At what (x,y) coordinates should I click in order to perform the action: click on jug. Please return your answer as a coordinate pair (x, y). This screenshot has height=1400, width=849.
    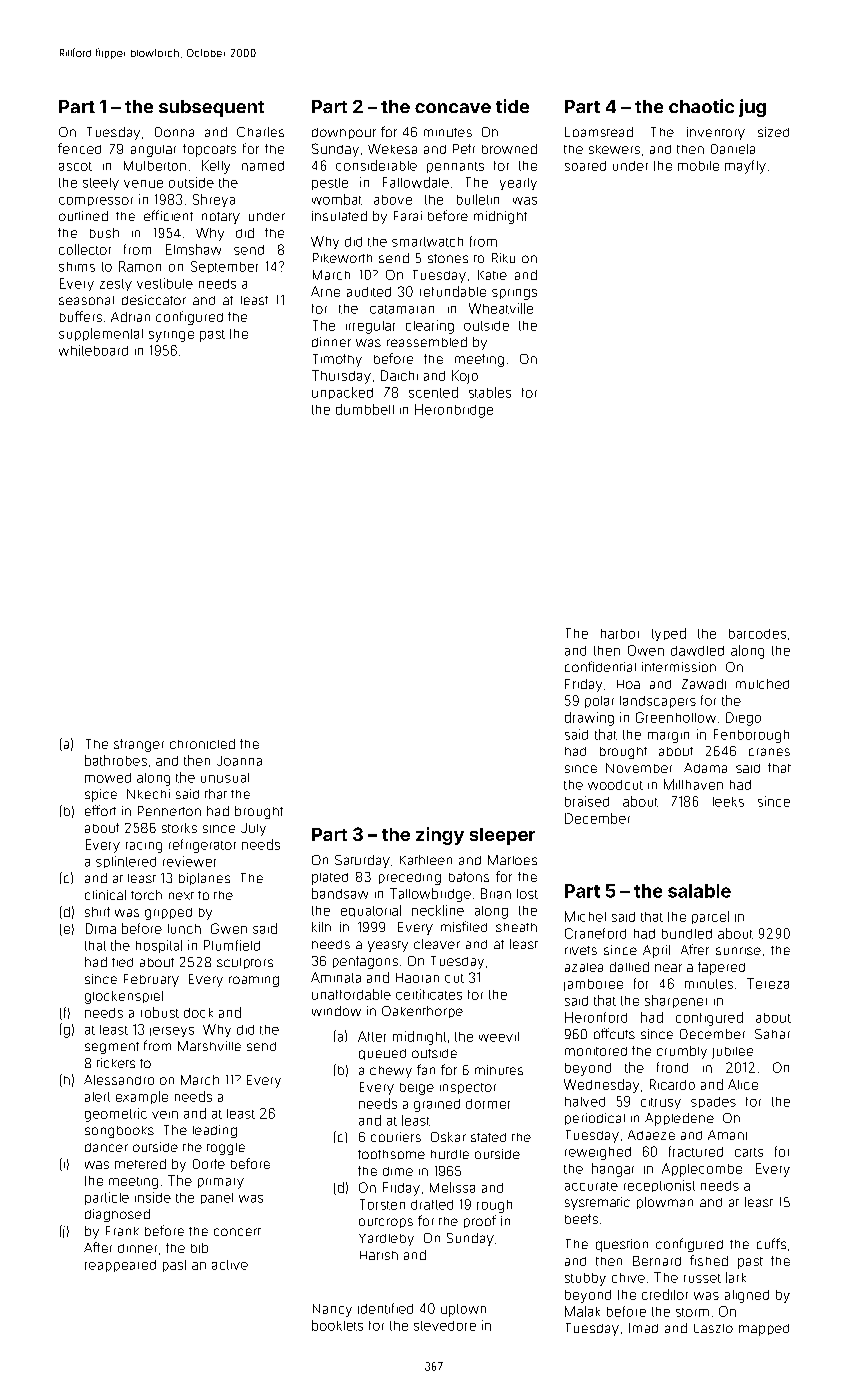
    Looking at the image, I should click on (752, 108).
